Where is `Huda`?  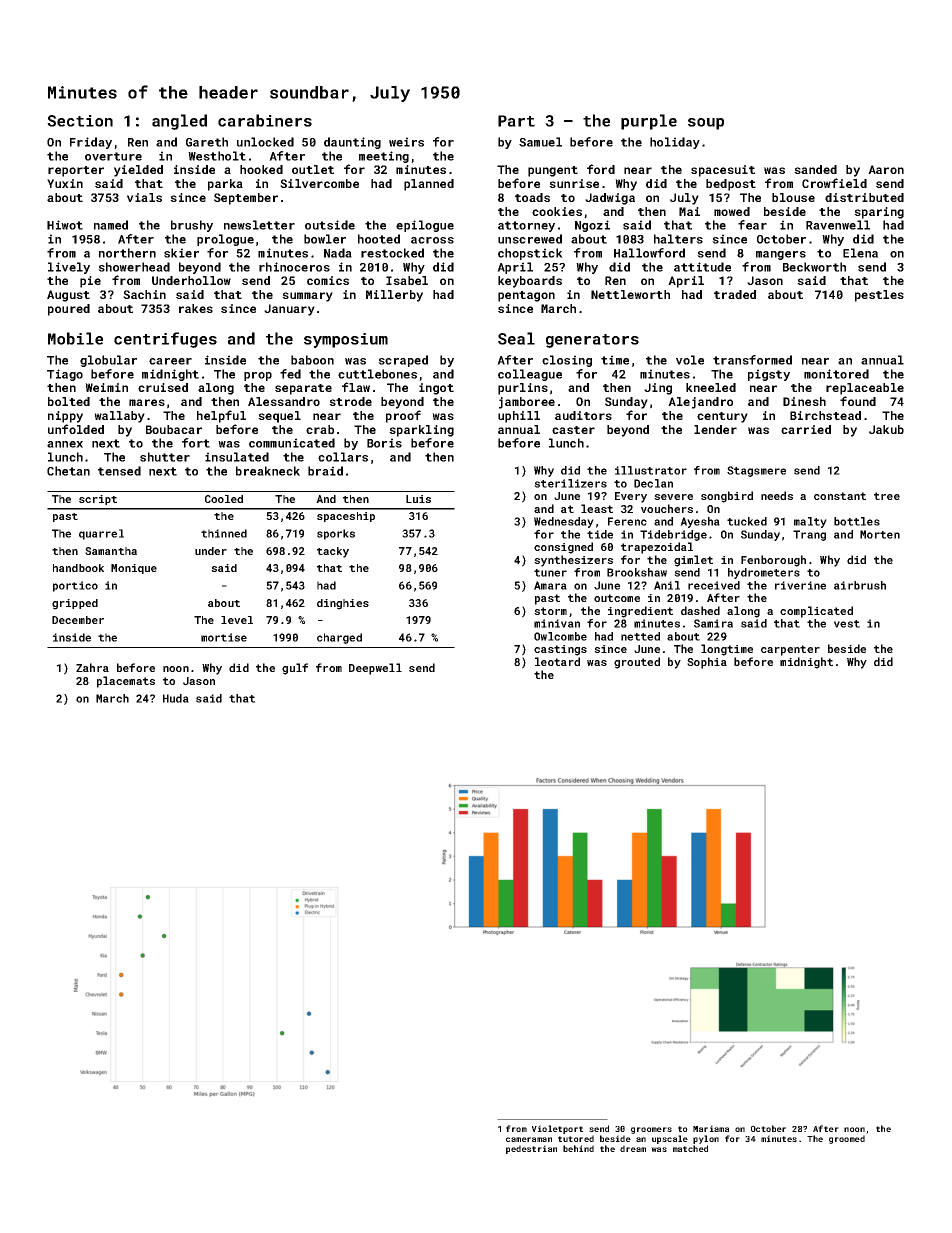
Huda is located at coordinates (176, 698).
